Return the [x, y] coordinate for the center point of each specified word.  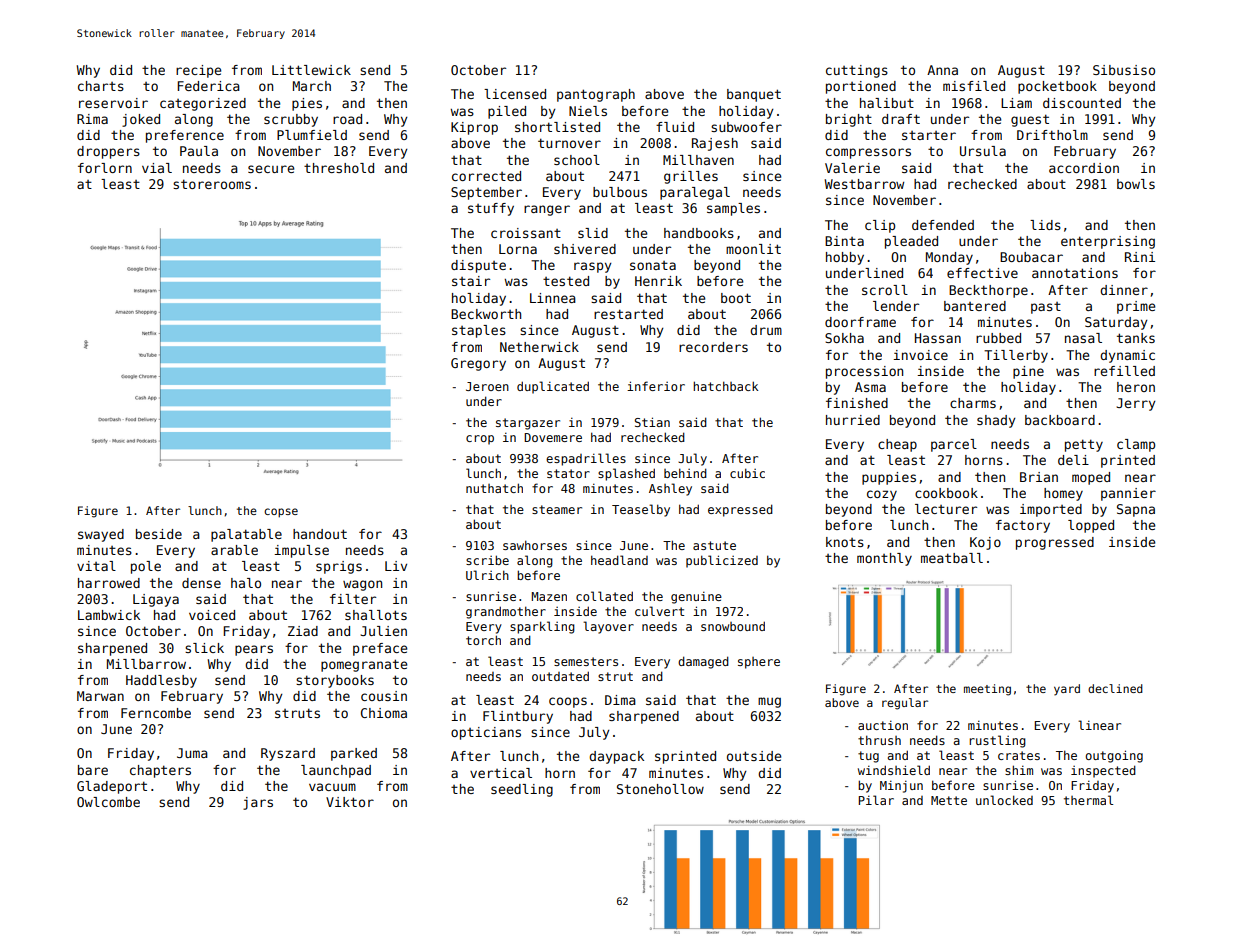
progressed [1055, 543]
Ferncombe [156, 713]
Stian [652, 422]
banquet [754, 95]
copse [281, 513]
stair [471, 281]
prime [1136, 307]
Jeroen [487, 386]
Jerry [1136, 404]
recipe [198, 71]
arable [234, 550]
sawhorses [535, 545]
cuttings [857, 71]
